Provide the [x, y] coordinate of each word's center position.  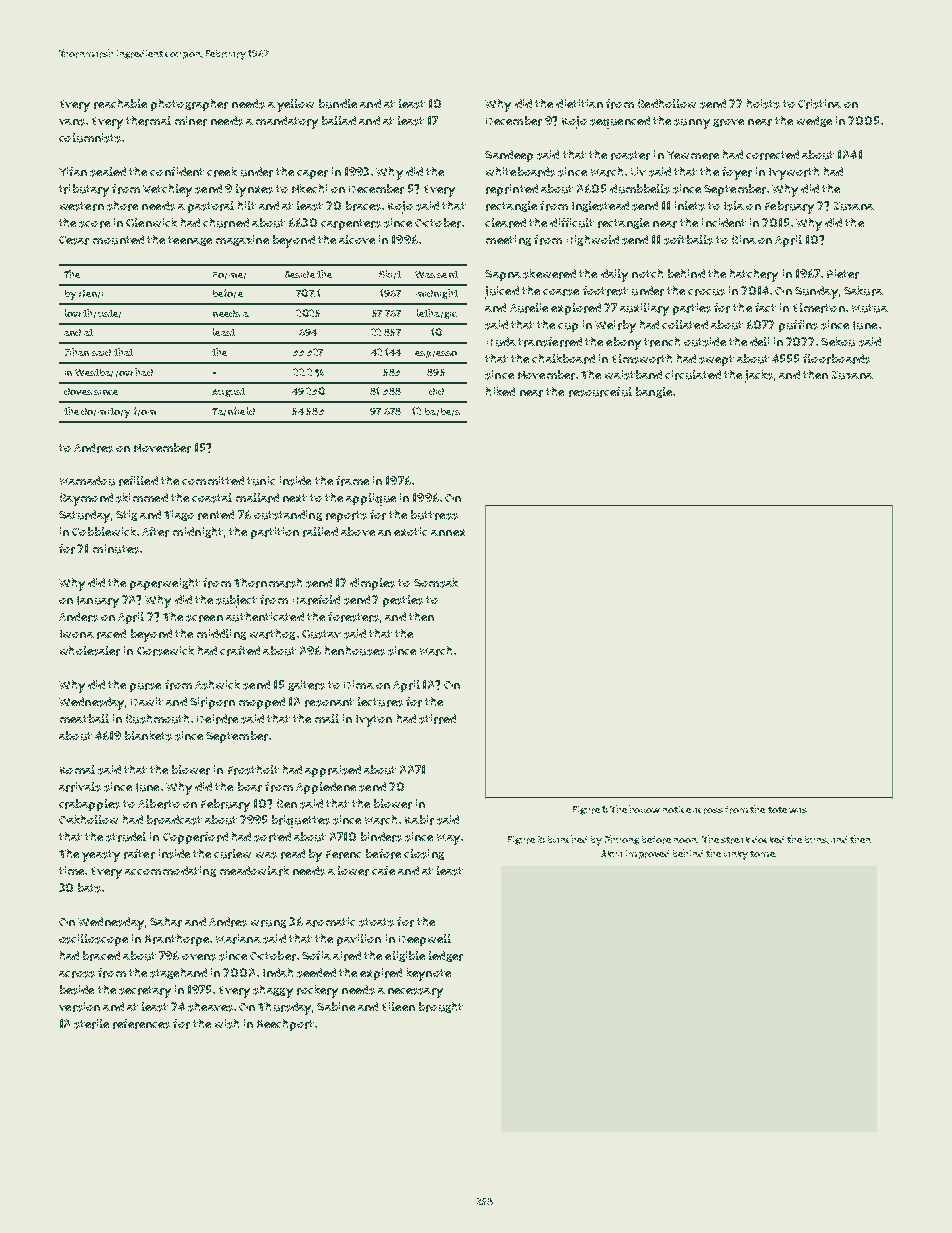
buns [816, 839]
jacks [759, 376]
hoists [763, 104]
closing [424, 854]
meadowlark [254, 871]
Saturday [84, 516]
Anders [78, 617]
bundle [338, 104]
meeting [508, 240]
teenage [190, 241]
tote [777, 810]
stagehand [178, 973]
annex [448, 532]
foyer [737, 173]
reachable [120, 104]
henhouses [355, 651]
